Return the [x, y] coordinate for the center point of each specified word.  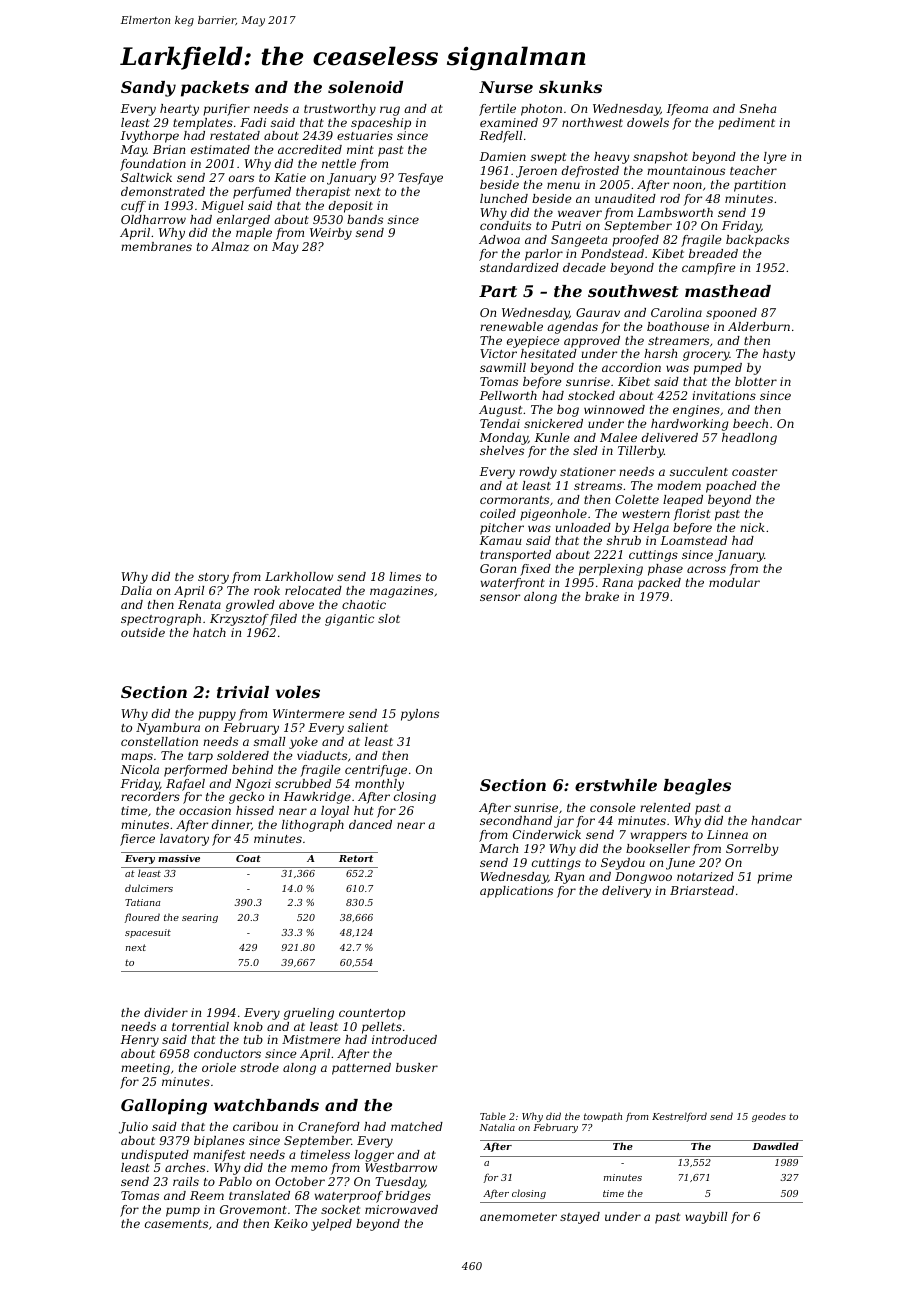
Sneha [758, 108]
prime [774, 878]
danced [370, 824]
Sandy [148, 89]
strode [259, 1067]
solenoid [365, 87]
